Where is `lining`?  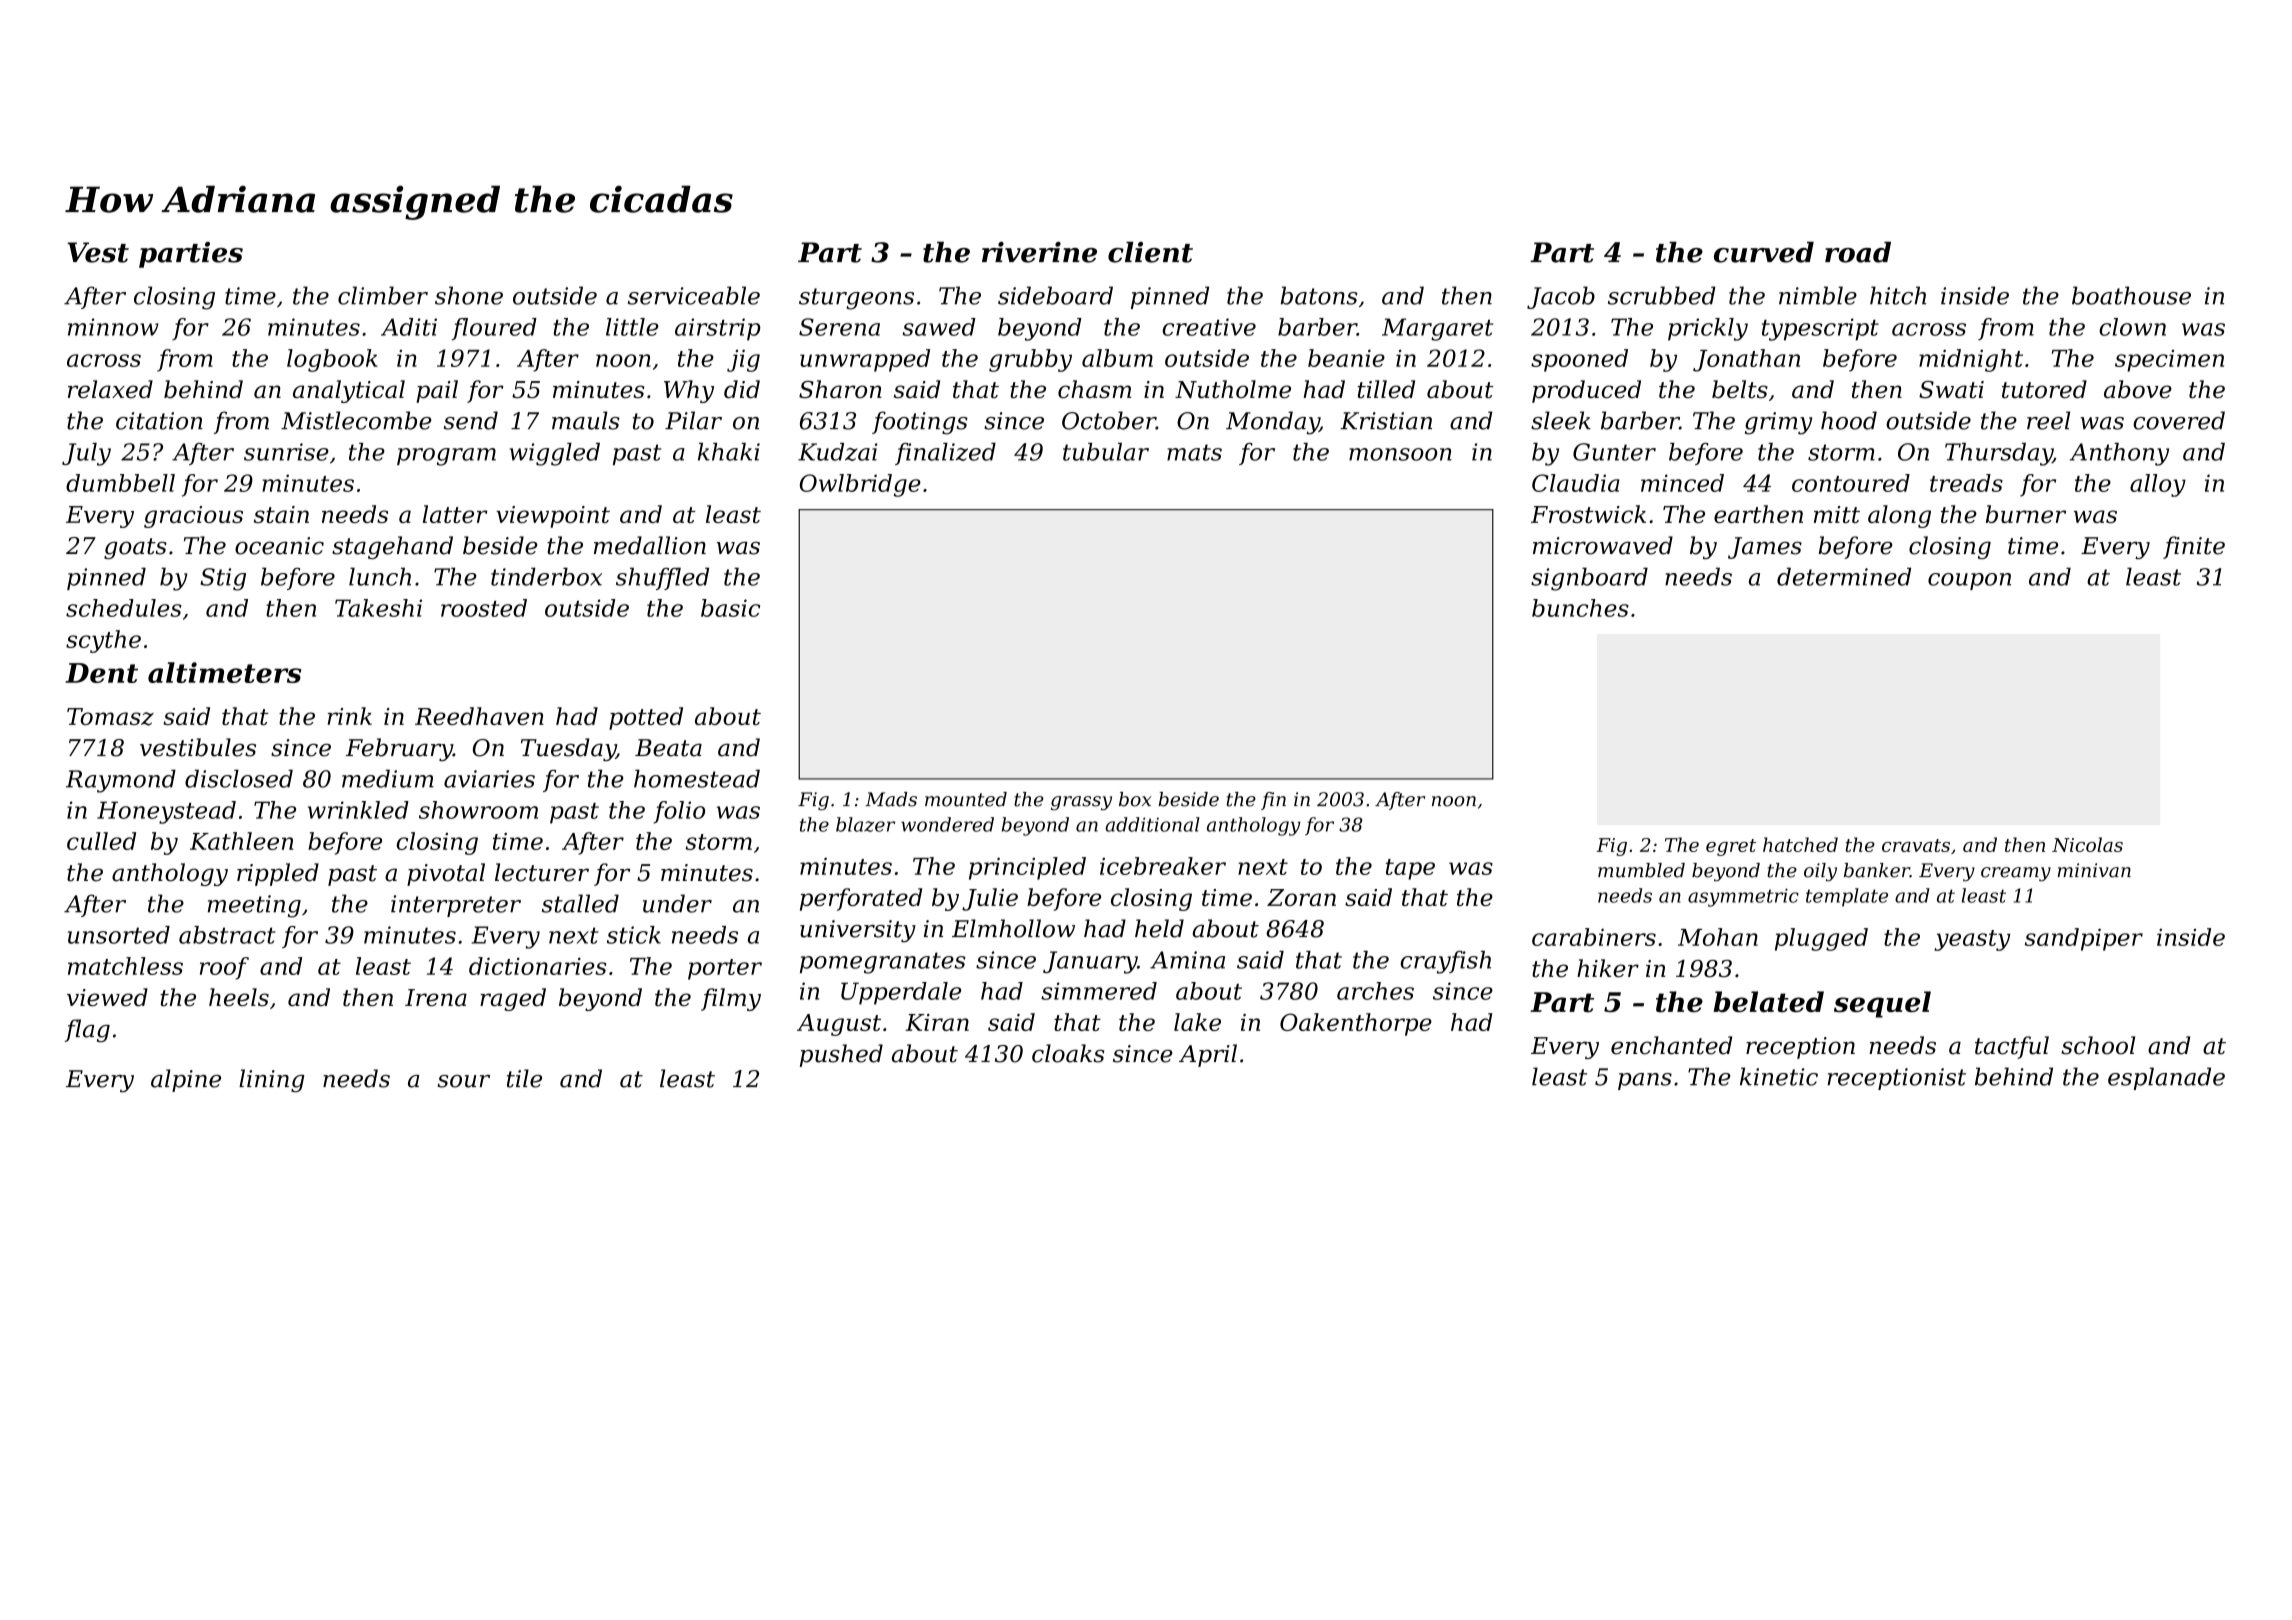 lining is located at coordinates (272, 1081).
